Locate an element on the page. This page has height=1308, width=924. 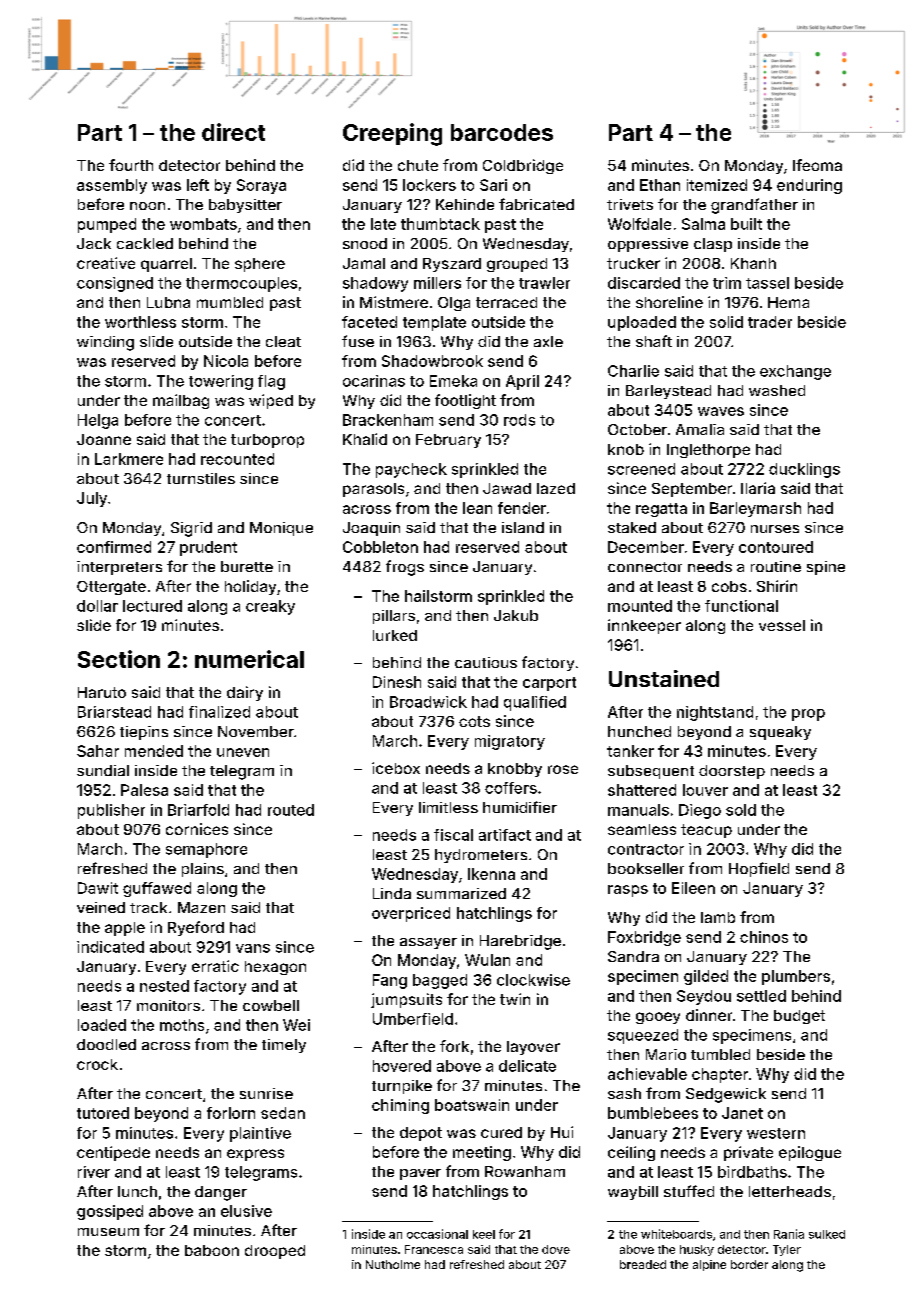
Briarstead is located at coordinates (114, 712).
